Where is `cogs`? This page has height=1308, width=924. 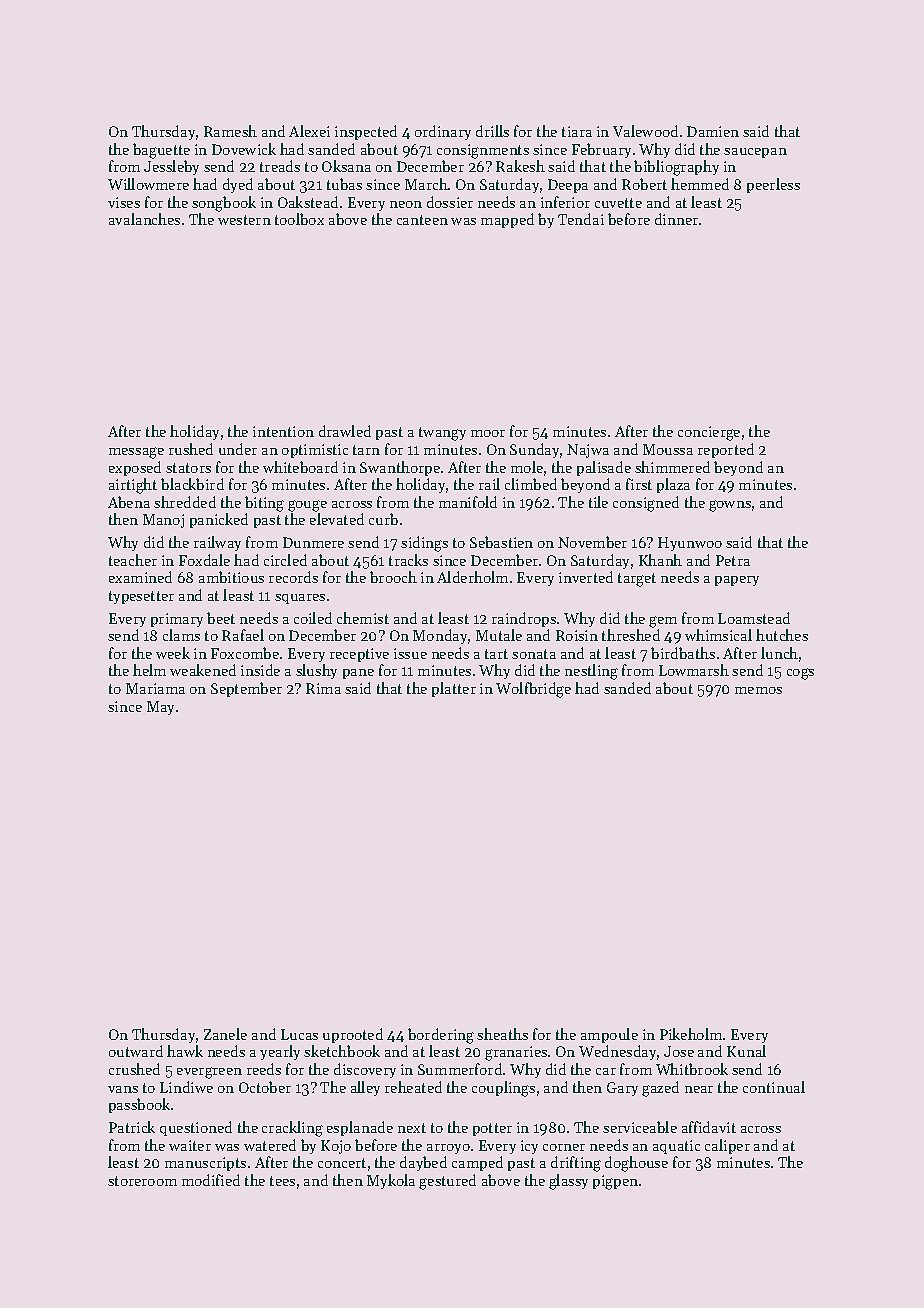
cogs is located at coordinates (800, 674).
